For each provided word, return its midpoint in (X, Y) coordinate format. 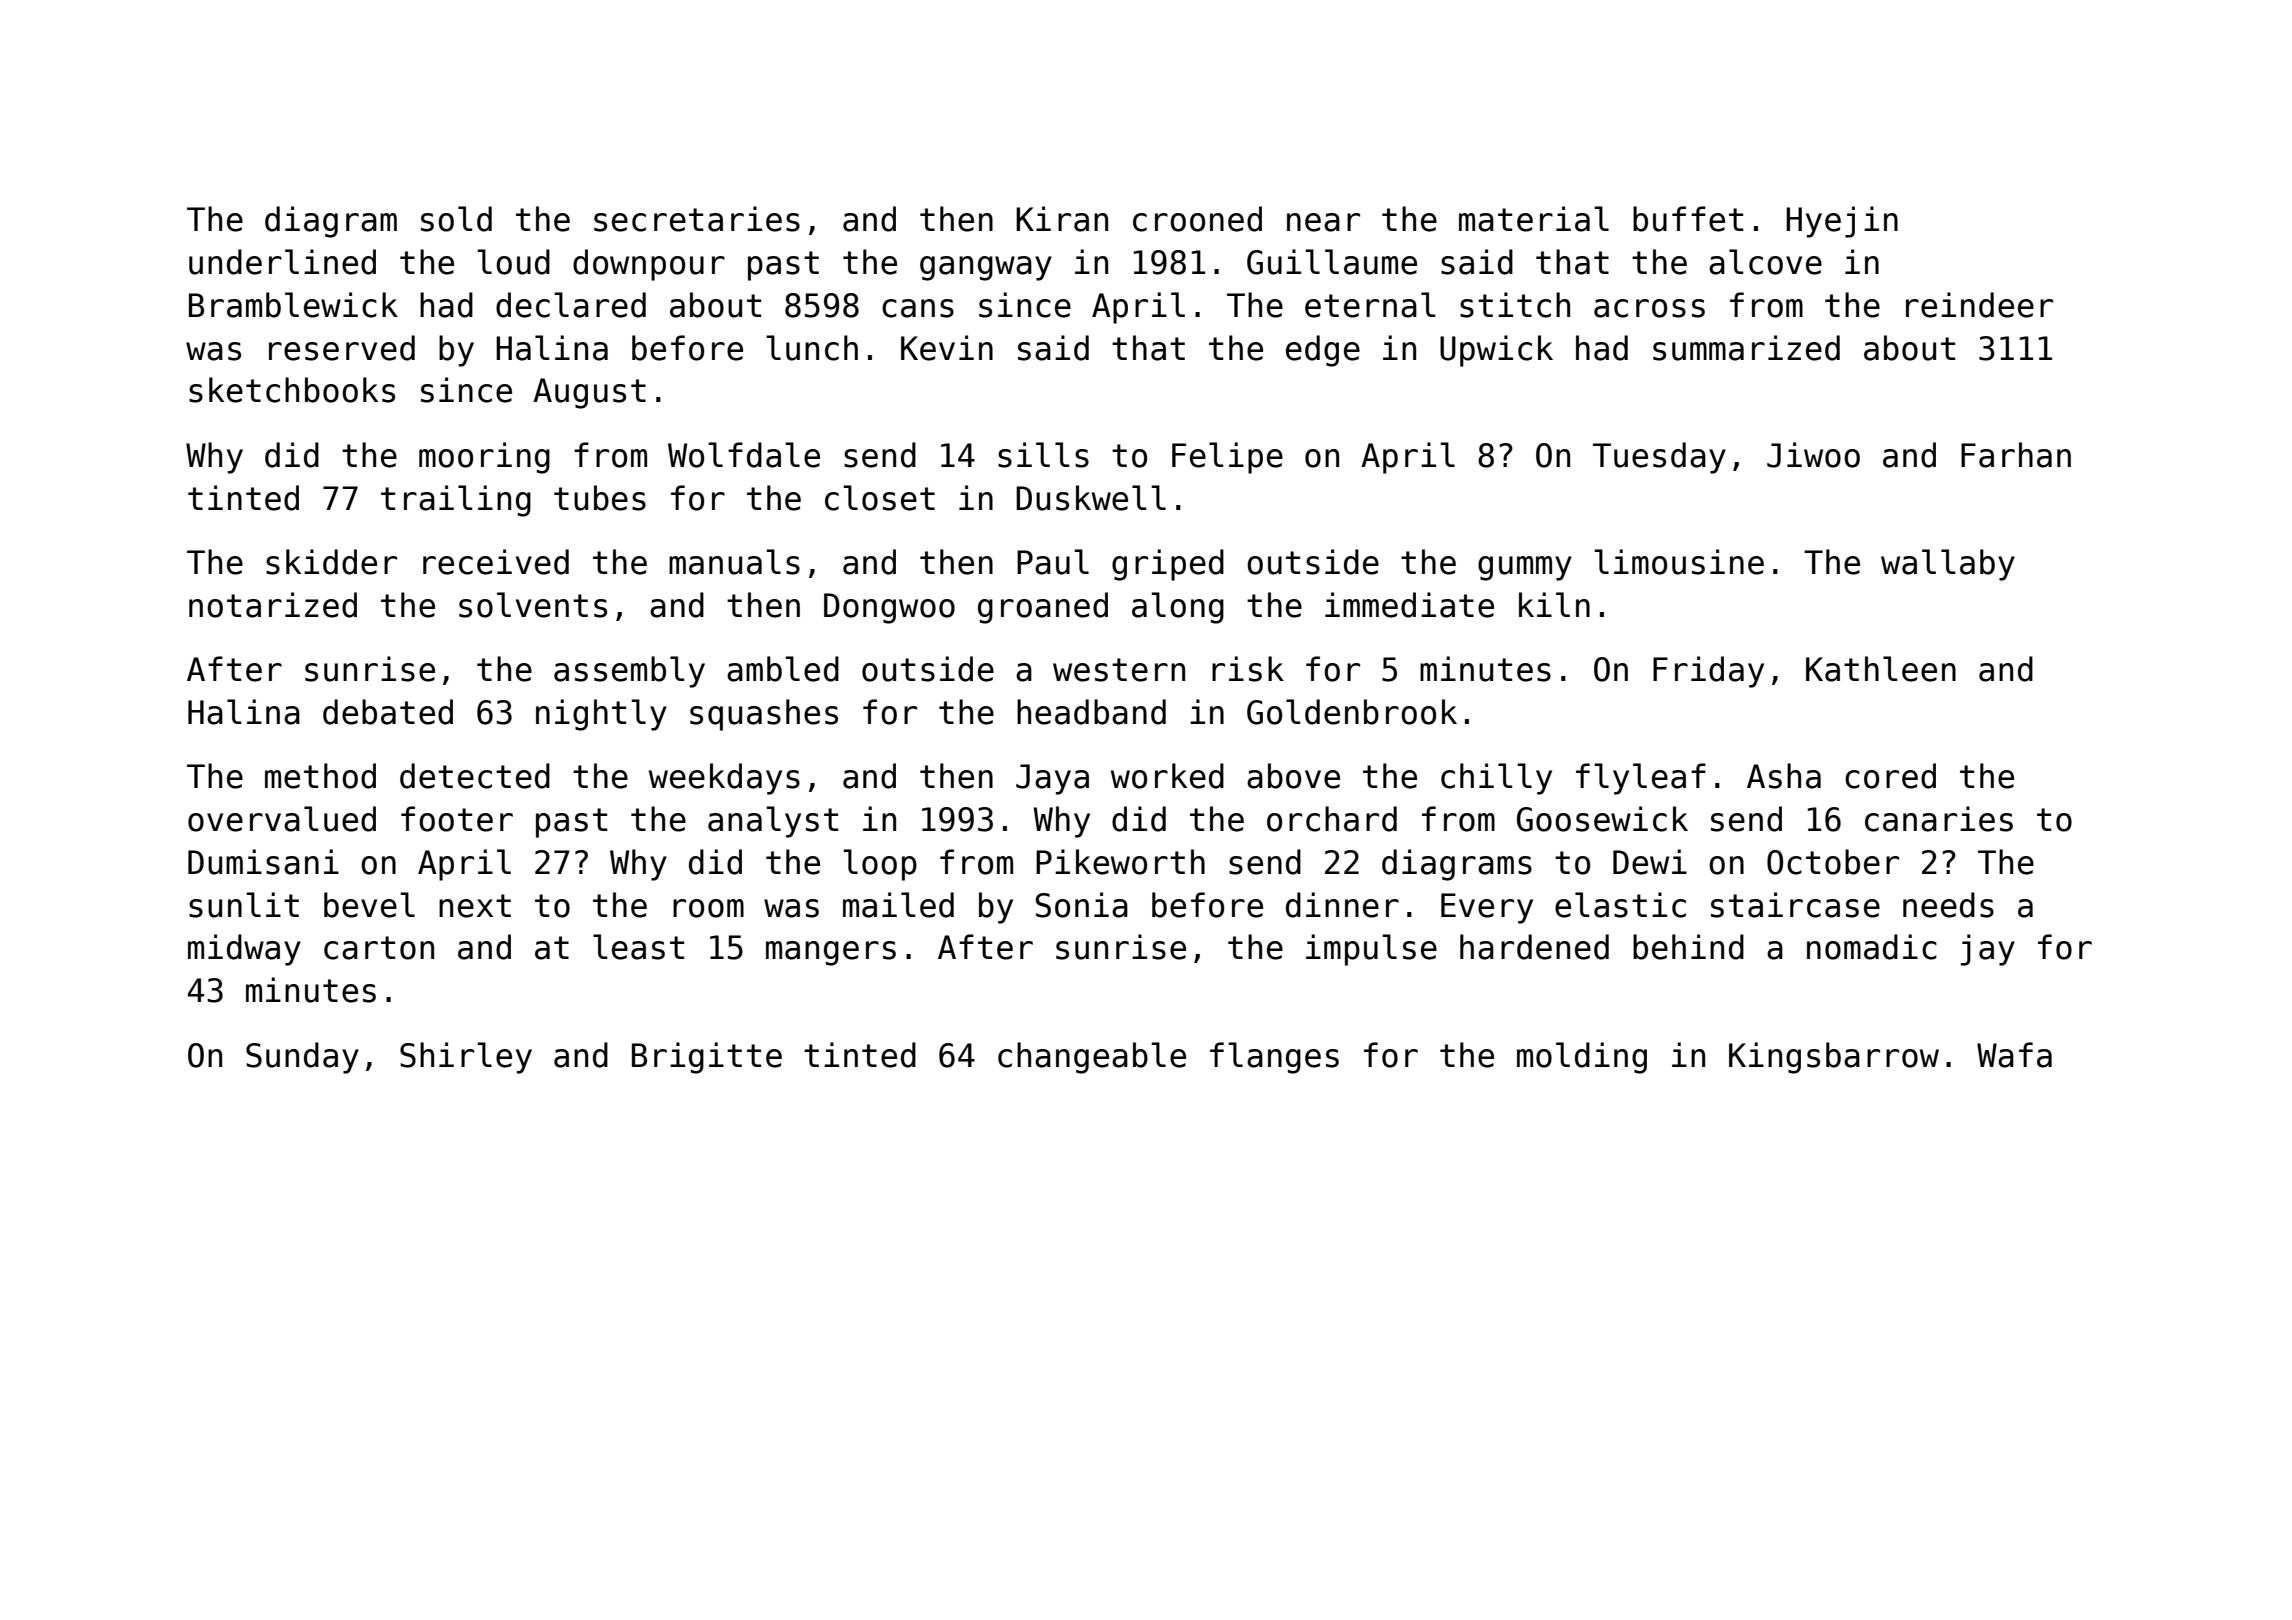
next (475, 906)
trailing (456, 501)
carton (379, 948)
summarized (1746, 348)
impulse (1371, 950)
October (1833, 862)
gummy (1525, 568)
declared (571, 305)
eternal (1370, 305)
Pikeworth (1120, 862)
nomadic (1872, 947)
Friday (1708, 672)
